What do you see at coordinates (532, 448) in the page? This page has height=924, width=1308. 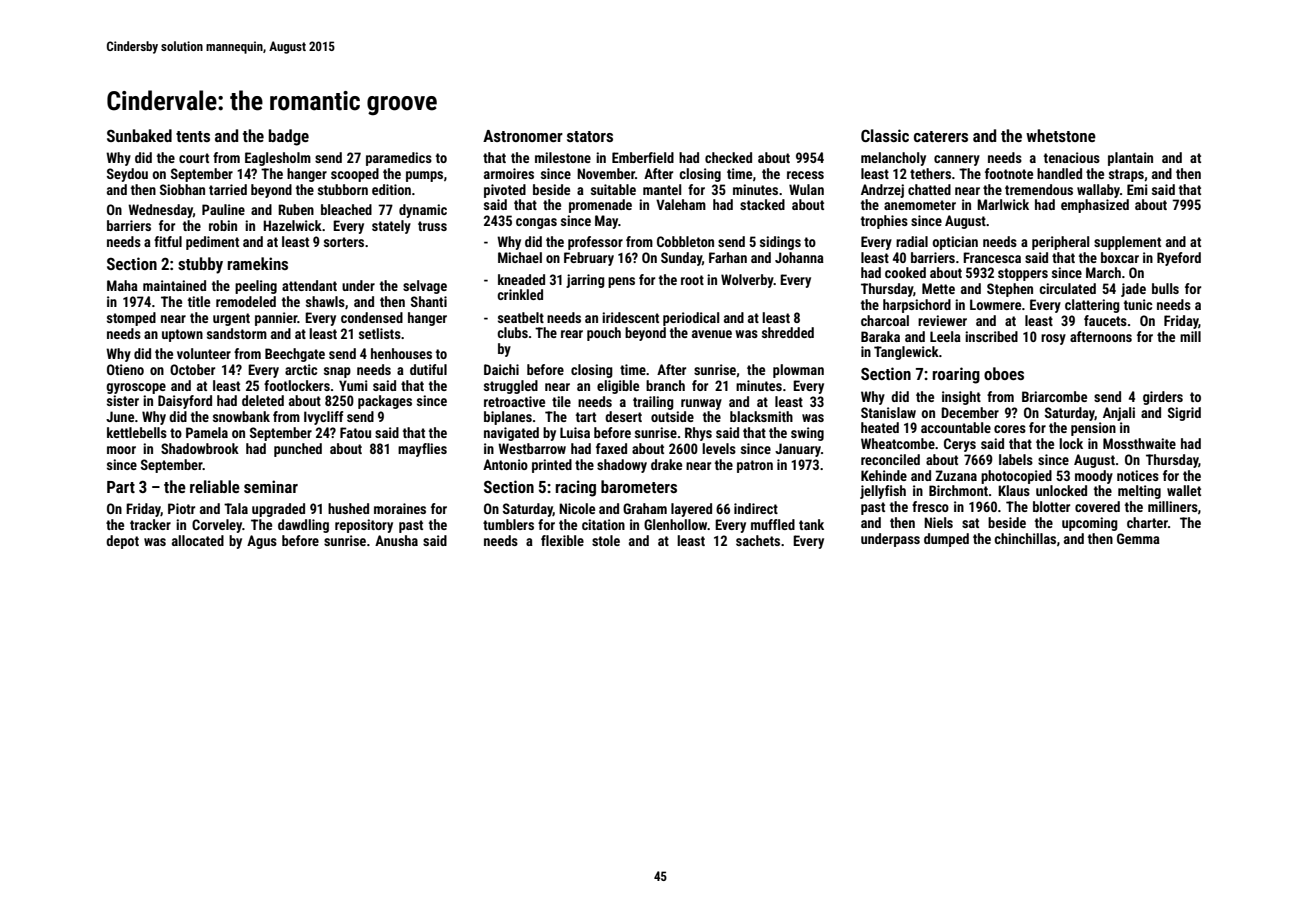 I see `Westbarrow` at bounding box center [532, 448].
